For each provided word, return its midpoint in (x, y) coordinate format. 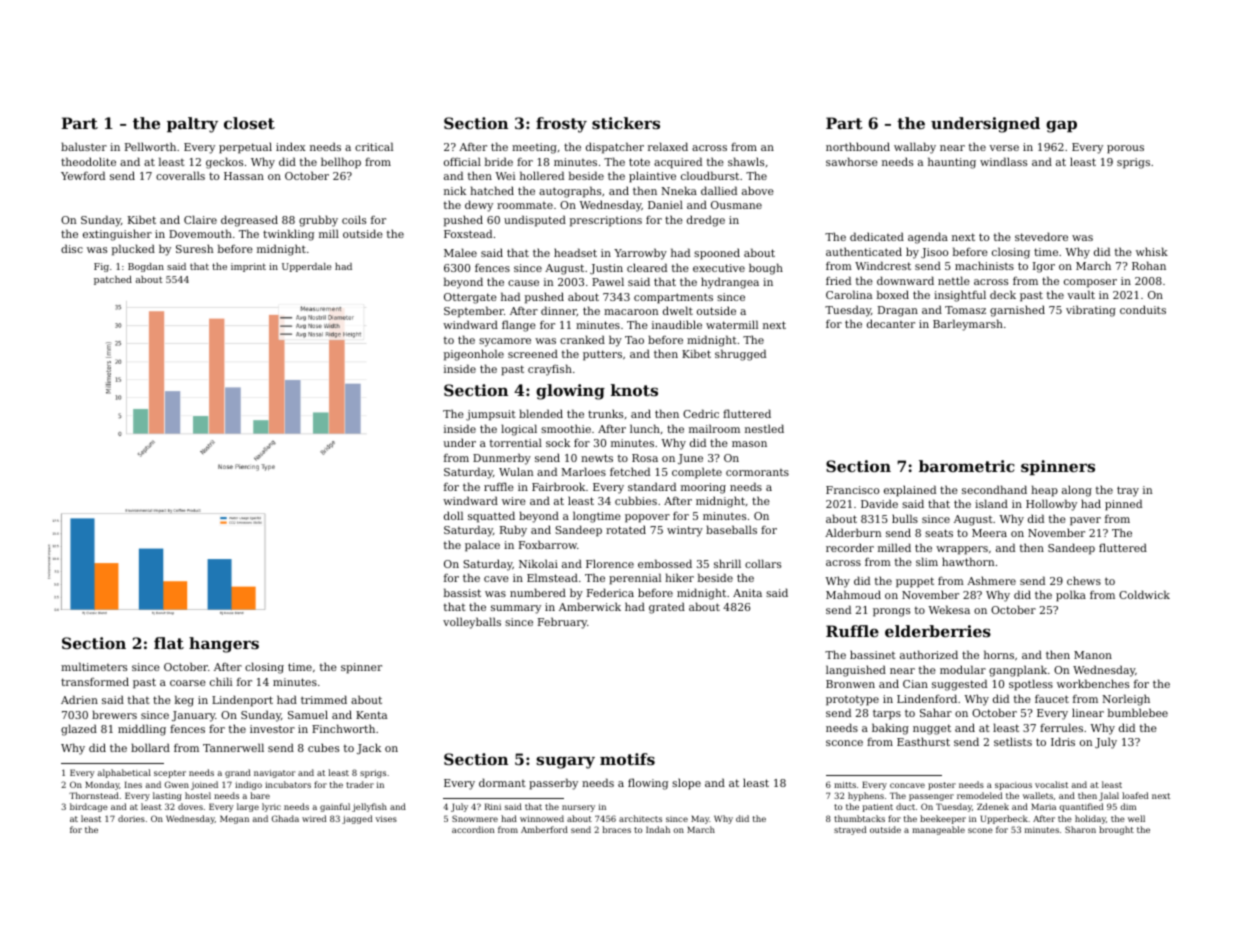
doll (453, 515)
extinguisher (117, 235)
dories (131, 818)
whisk (1152, 251)
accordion (473, 829)
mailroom (714, 428)
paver (1085, 521)
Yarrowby (640, 254)
